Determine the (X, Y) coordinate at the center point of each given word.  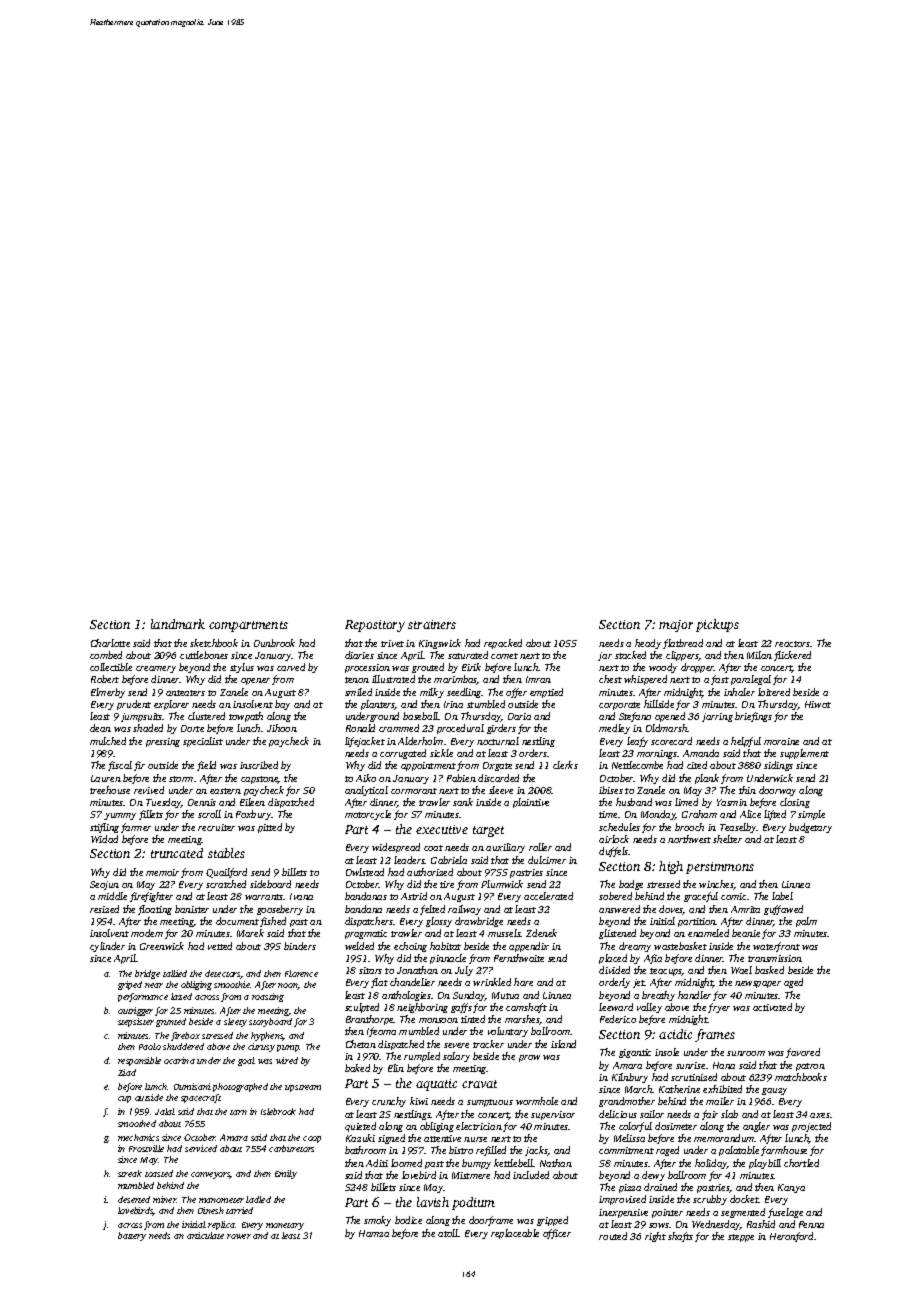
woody (663, 668)
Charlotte (110, 643)
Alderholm (420, 741)
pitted (270, 828)
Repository (375, 626)
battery (132, 1236)
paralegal (751, 680)
